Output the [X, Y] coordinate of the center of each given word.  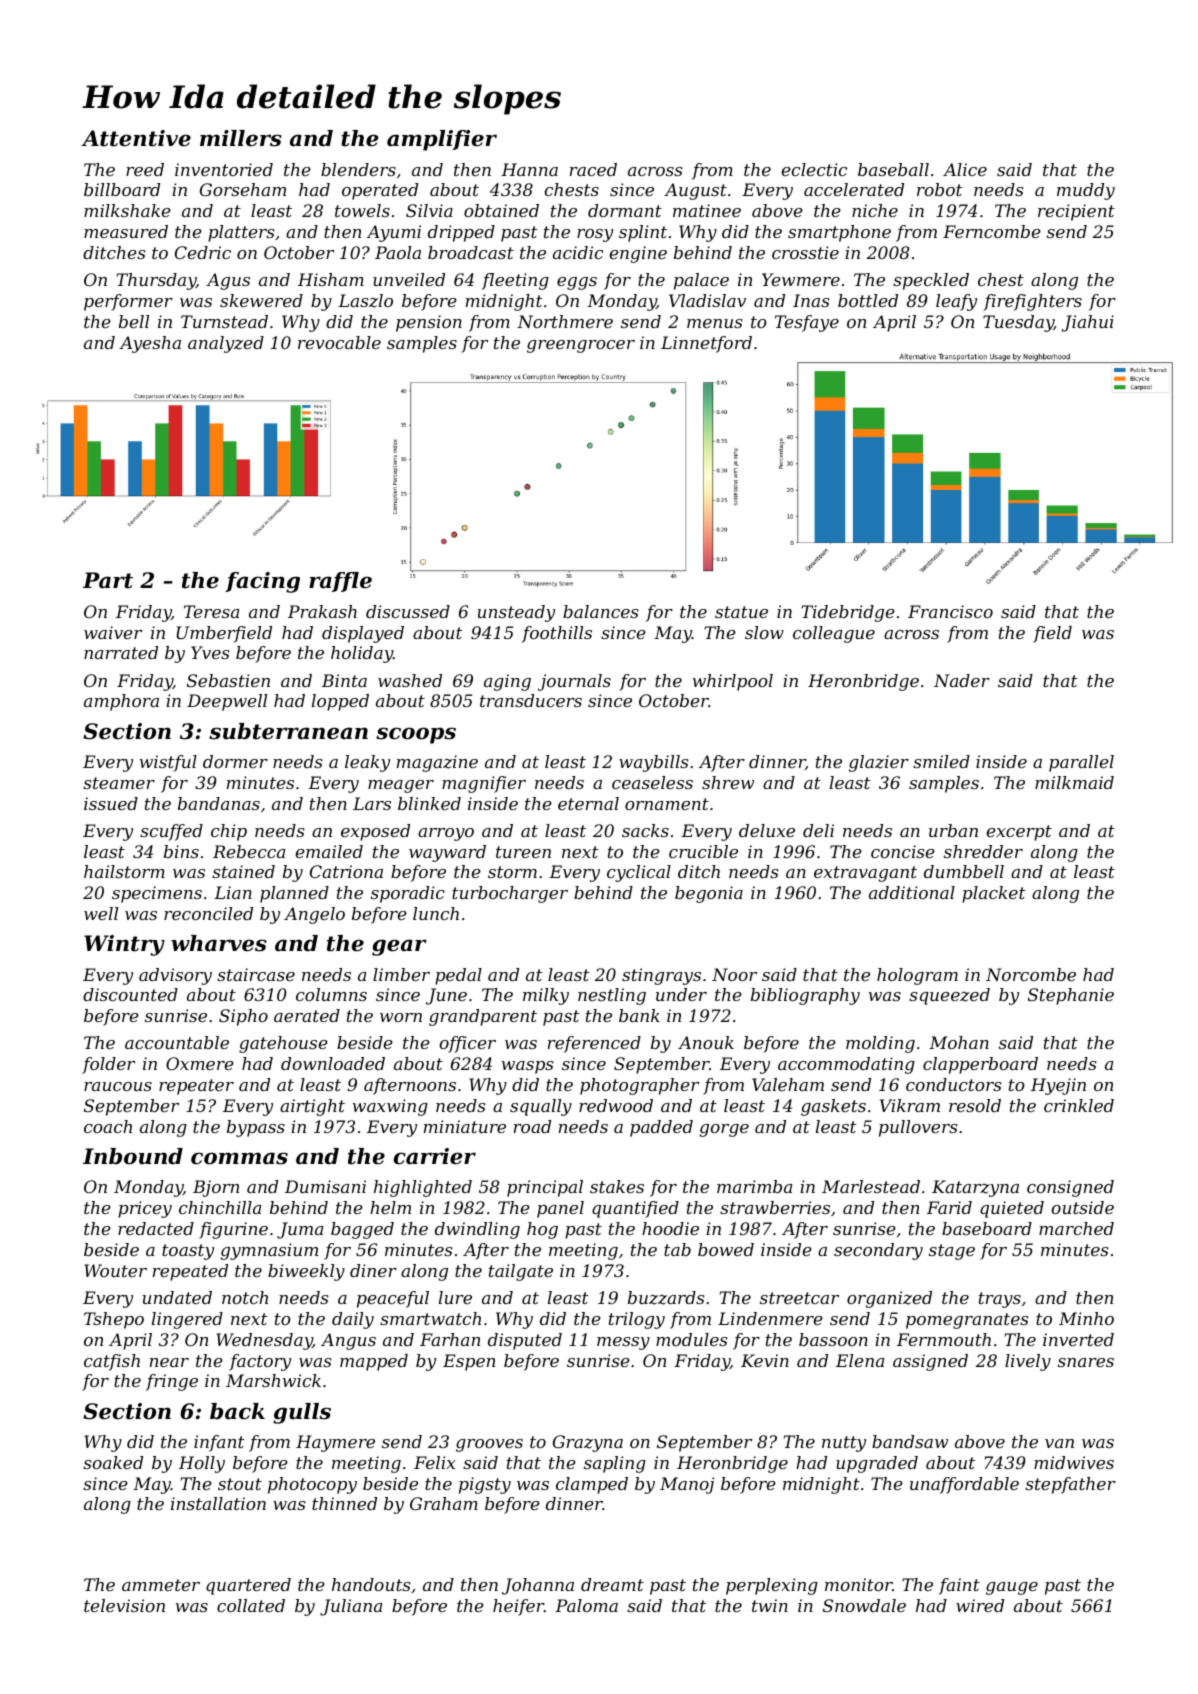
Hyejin [1058, 1086]
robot [940, 189]
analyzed [226, 344]
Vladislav [707, 300]
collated [251, 1605]
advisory [175, 976]
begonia [709, 894]
